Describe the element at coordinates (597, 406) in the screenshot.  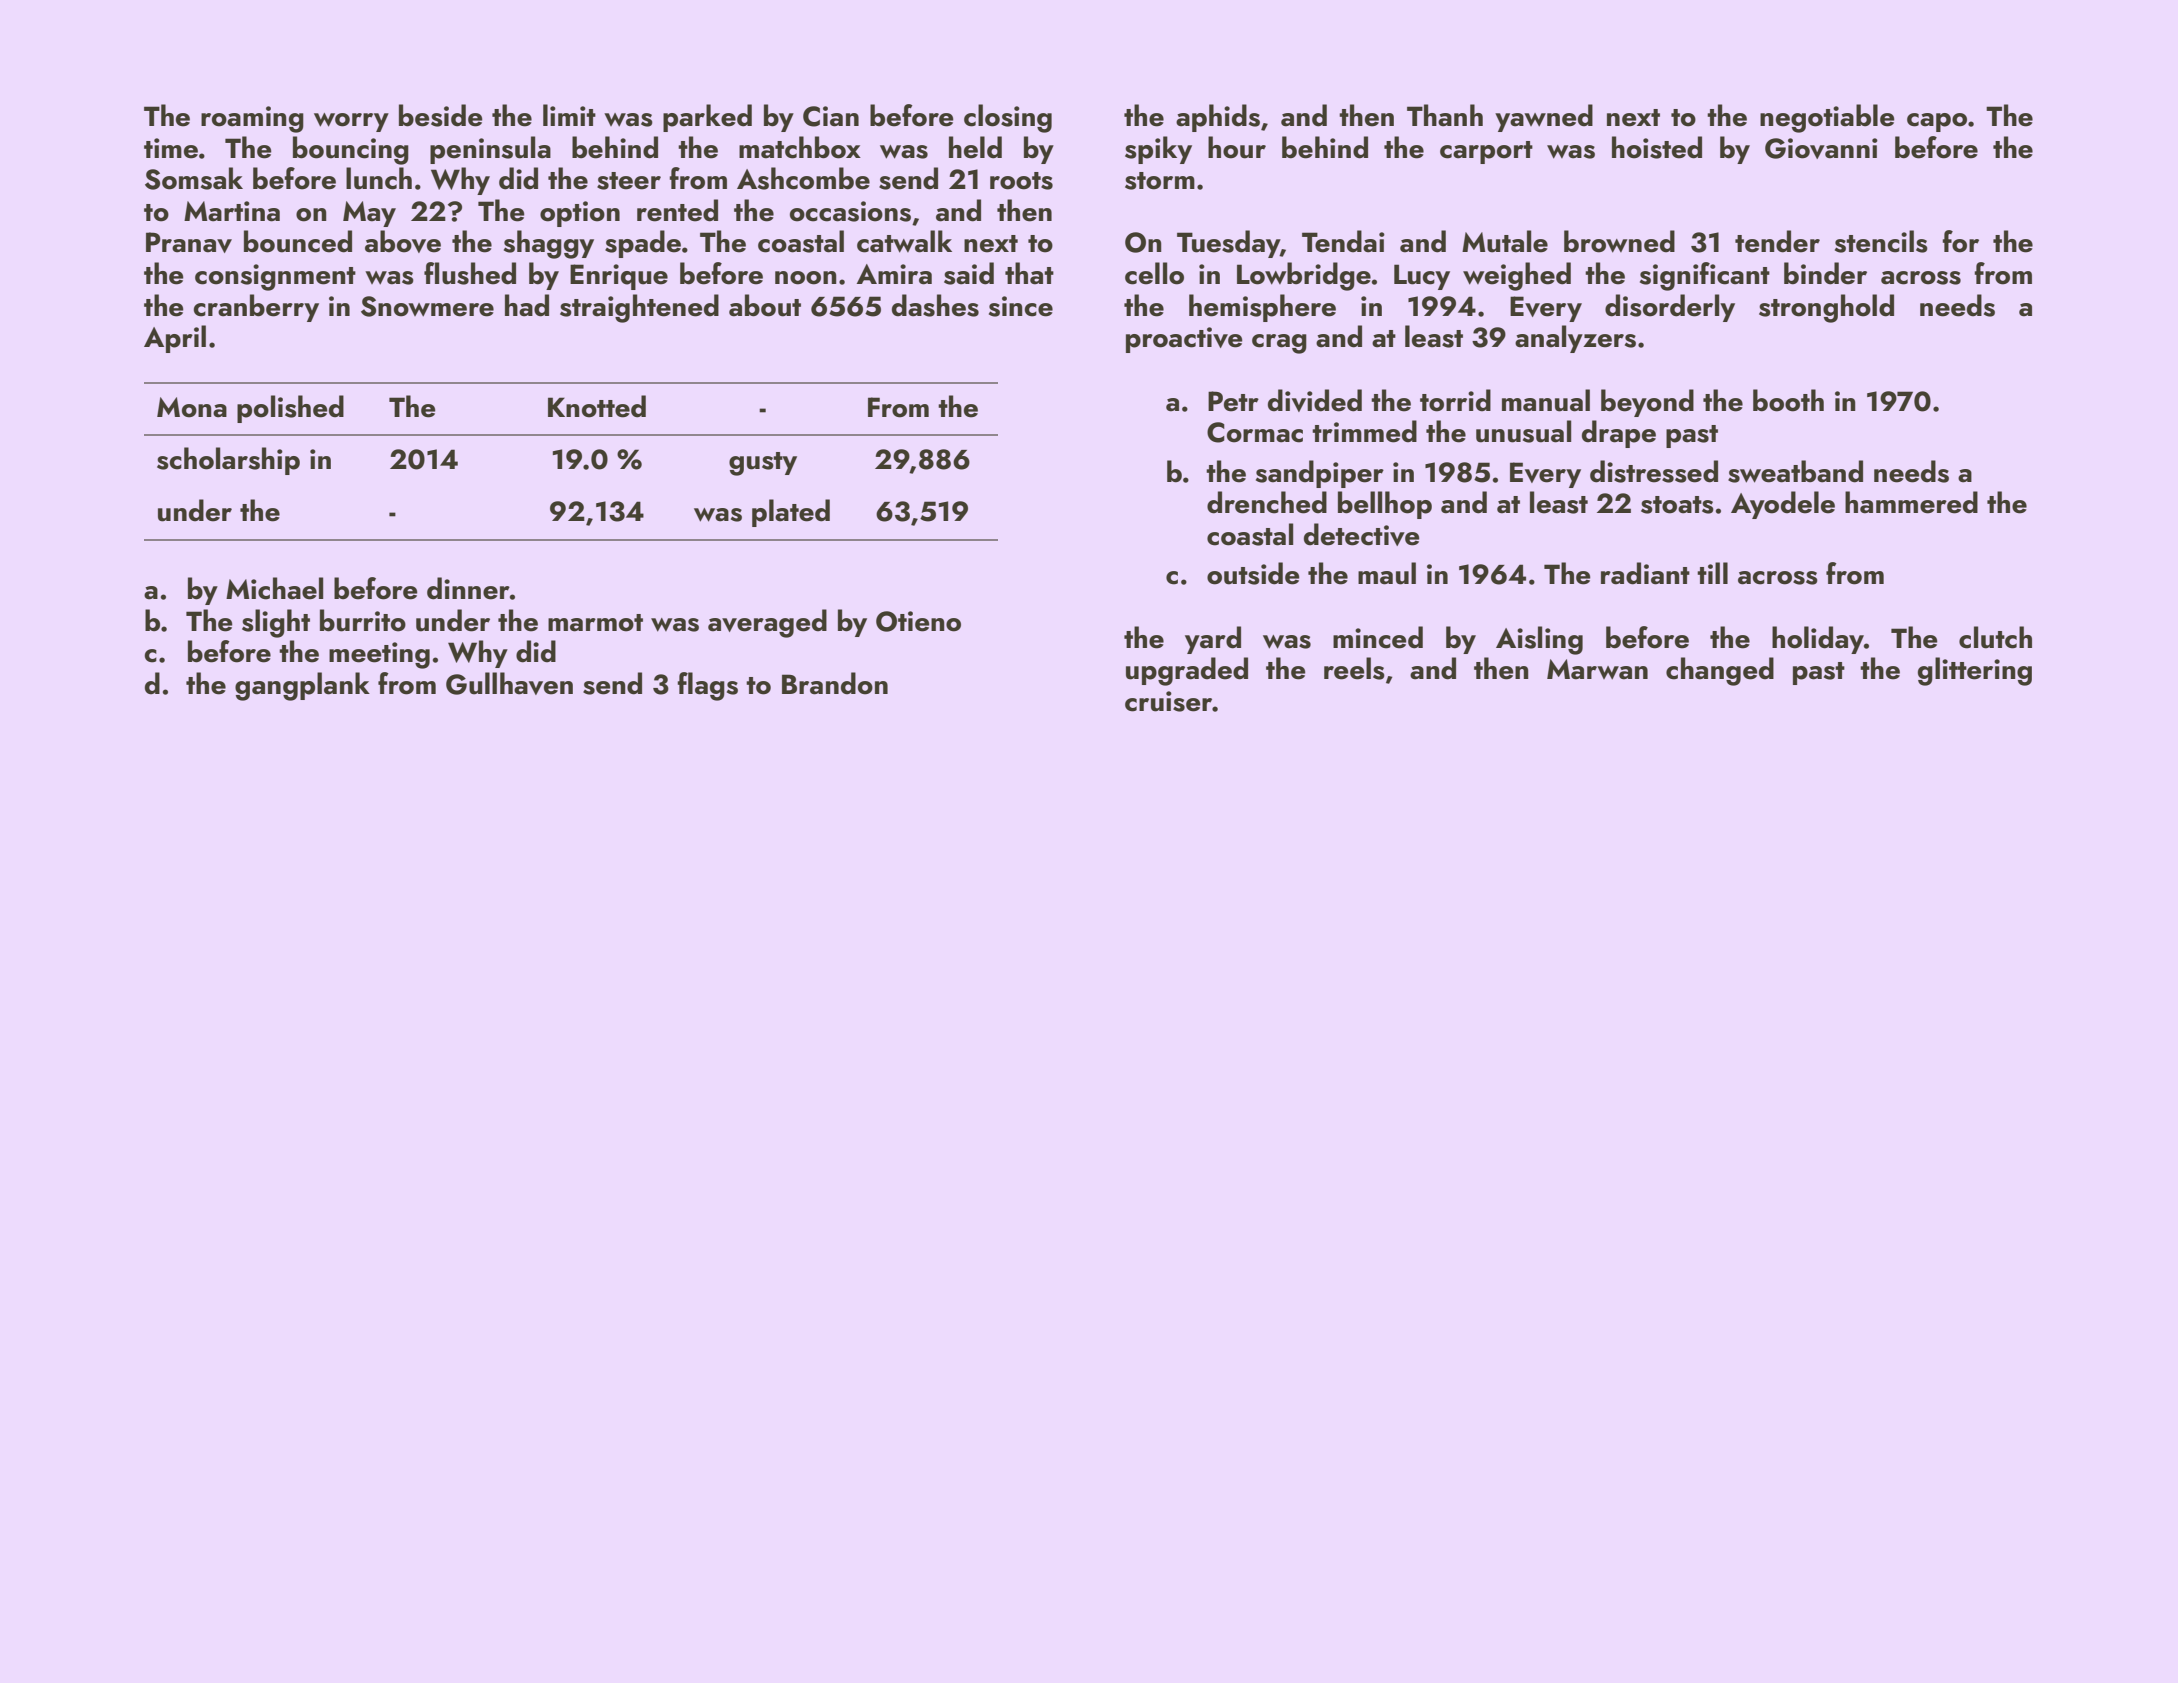
I see `Knotted` at that location.
